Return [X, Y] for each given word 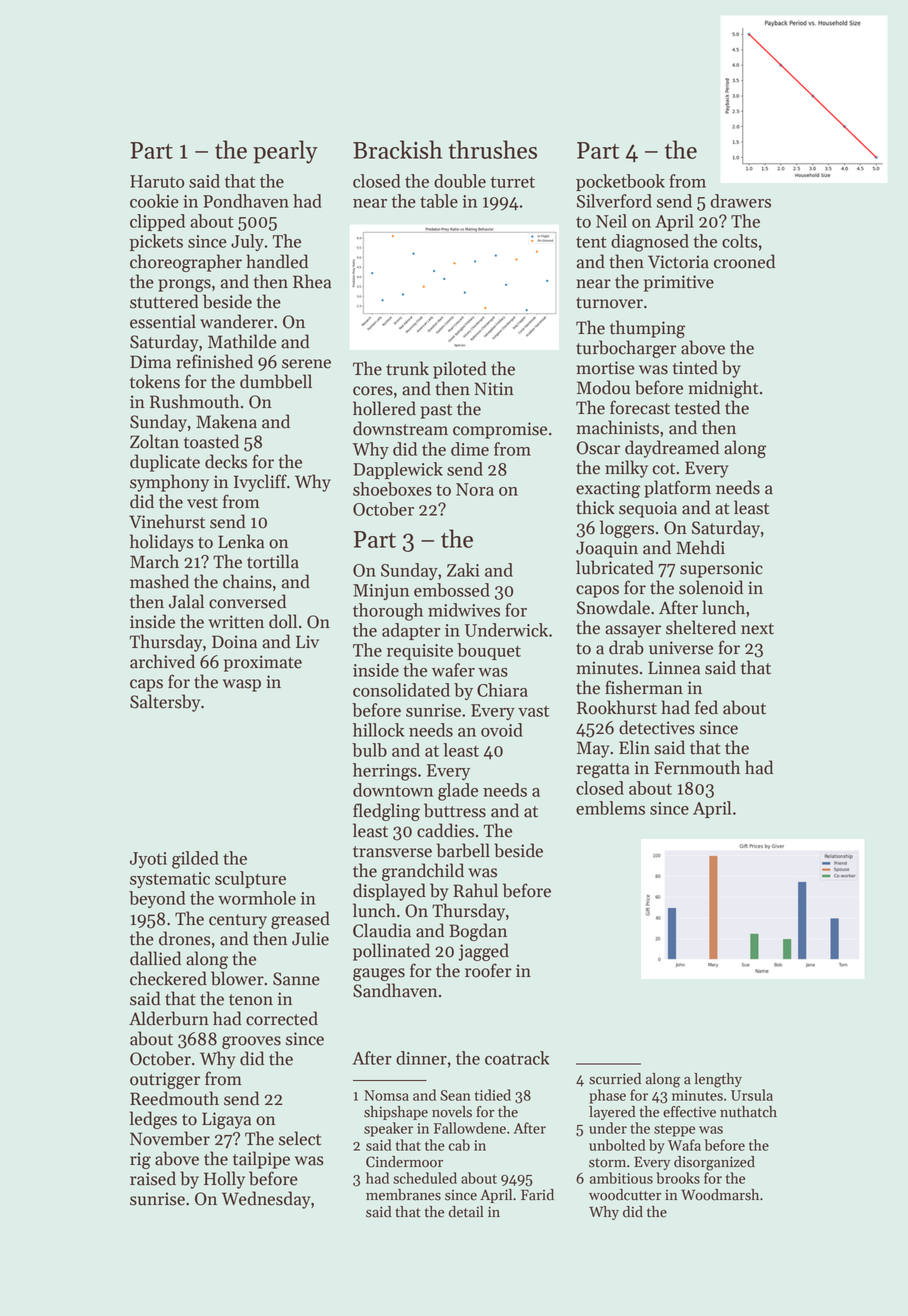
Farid [537, 1195]
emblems [610, 808]
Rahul [475, 890]
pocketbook [620, 182]
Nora [475, 489]
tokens [155, 381]
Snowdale [613, 607]
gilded [195, 860]
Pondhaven [246, 201]
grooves [251, 1042]
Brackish [397, 149]
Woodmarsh [720, 1195]
